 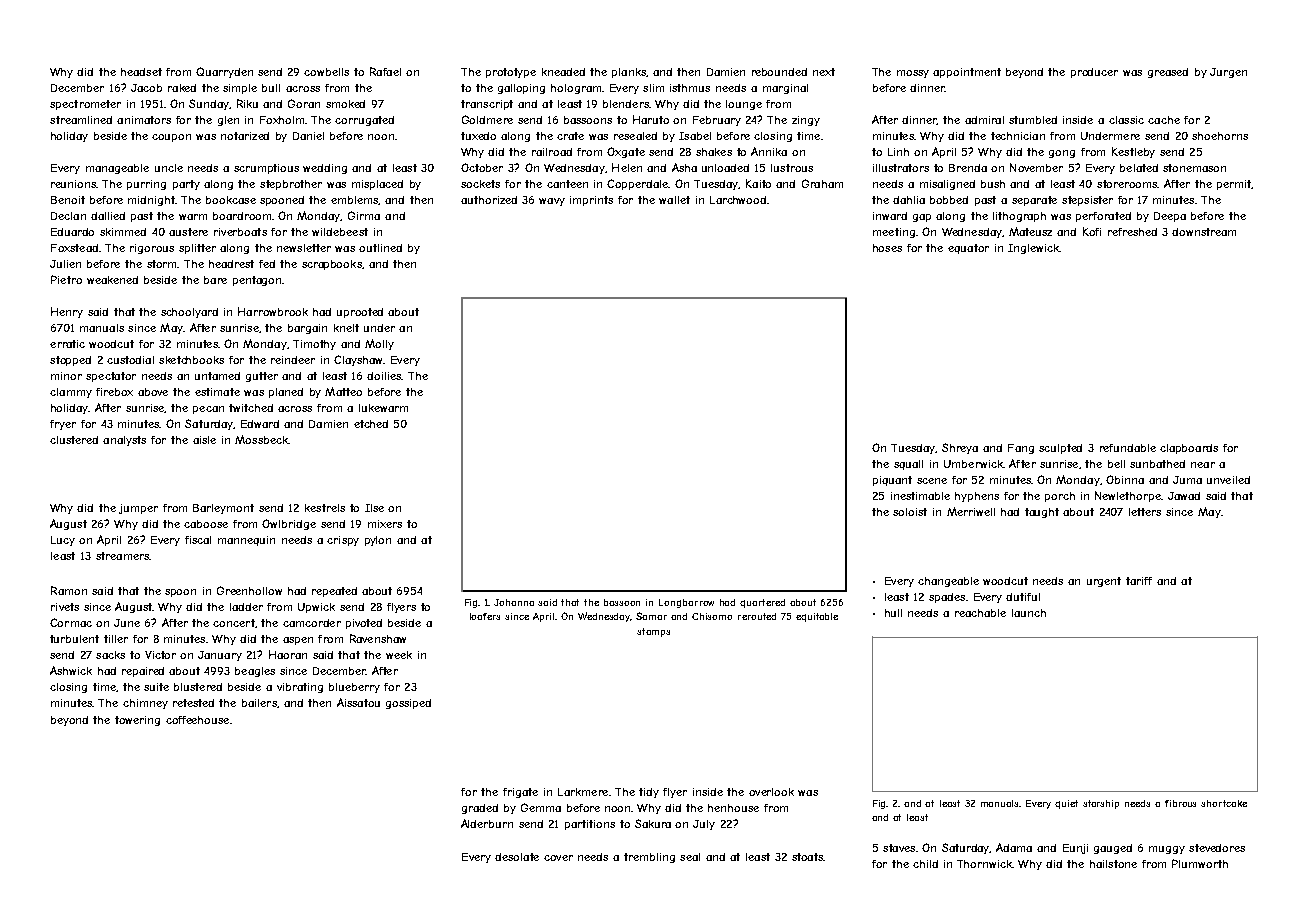 I want to click on wavy, so click(x=552, y=202).
